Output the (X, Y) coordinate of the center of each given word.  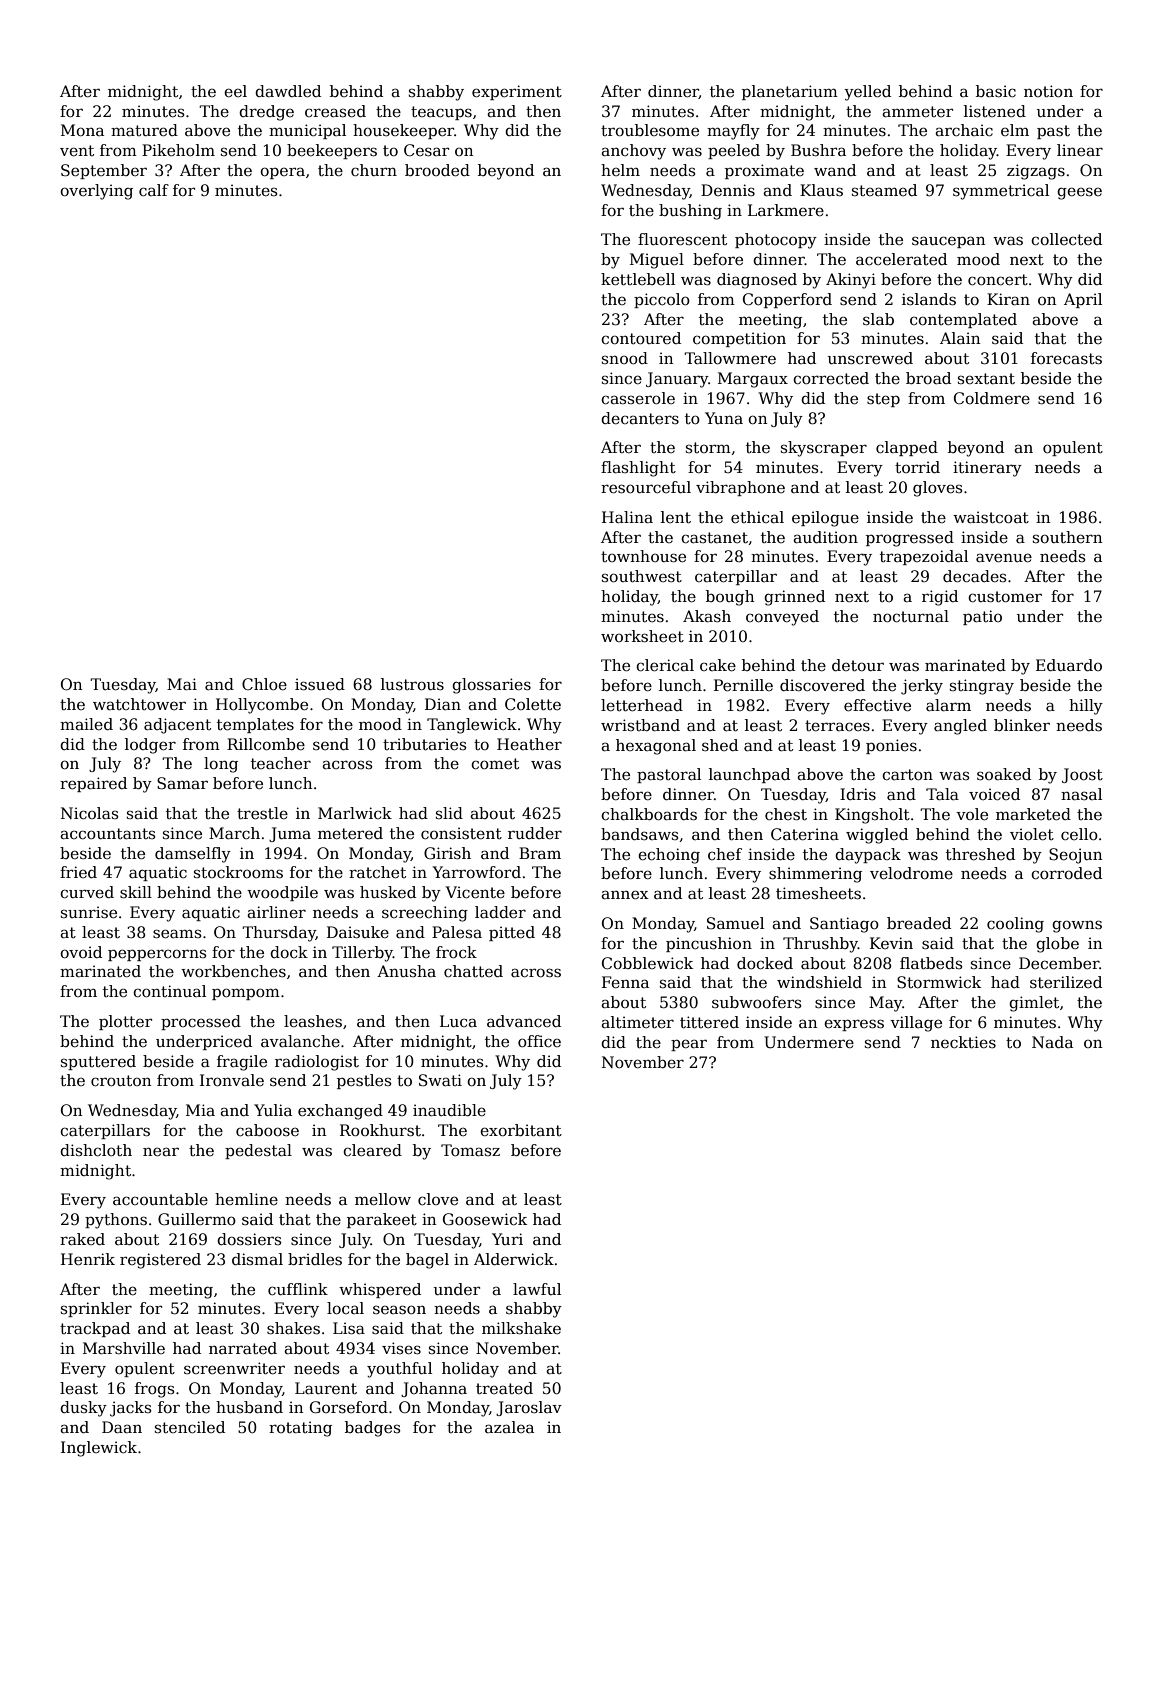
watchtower (139, 704)
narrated (243, 1348)
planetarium (790, 92)
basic (996, 91)
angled (960, 727)
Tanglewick (472, 726)
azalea (509, 1427)
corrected (831, 378)
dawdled (288, 91)
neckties (963, 1042)
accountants (108, 834)
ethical (757, 517)
